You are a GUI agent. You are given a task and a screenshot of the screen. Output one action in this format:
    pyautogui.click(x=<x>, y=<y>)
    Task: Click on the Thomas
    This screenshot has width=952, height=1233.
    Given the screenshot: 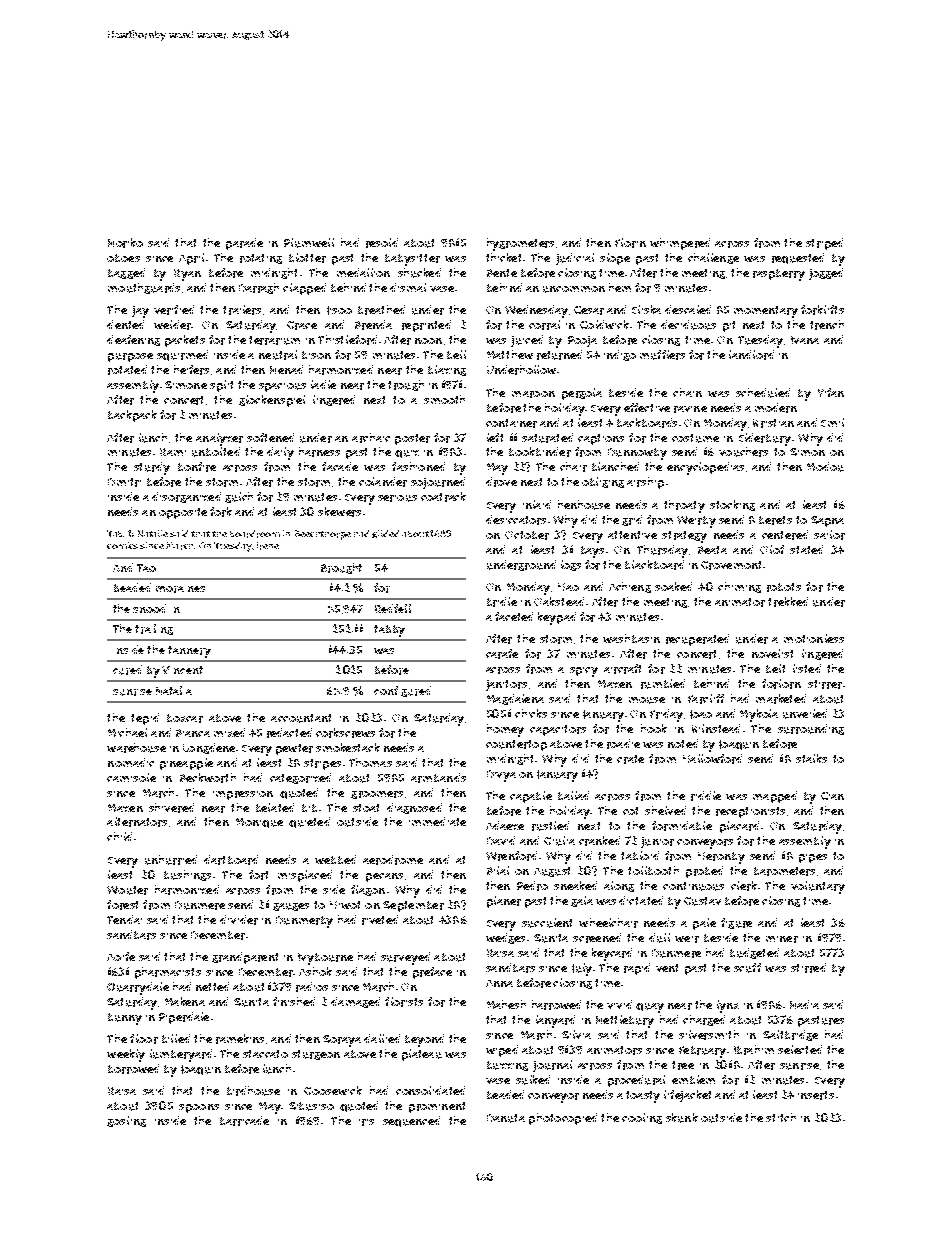 What is the action you would take?
    pyautogui.click(x=370, y=762)
